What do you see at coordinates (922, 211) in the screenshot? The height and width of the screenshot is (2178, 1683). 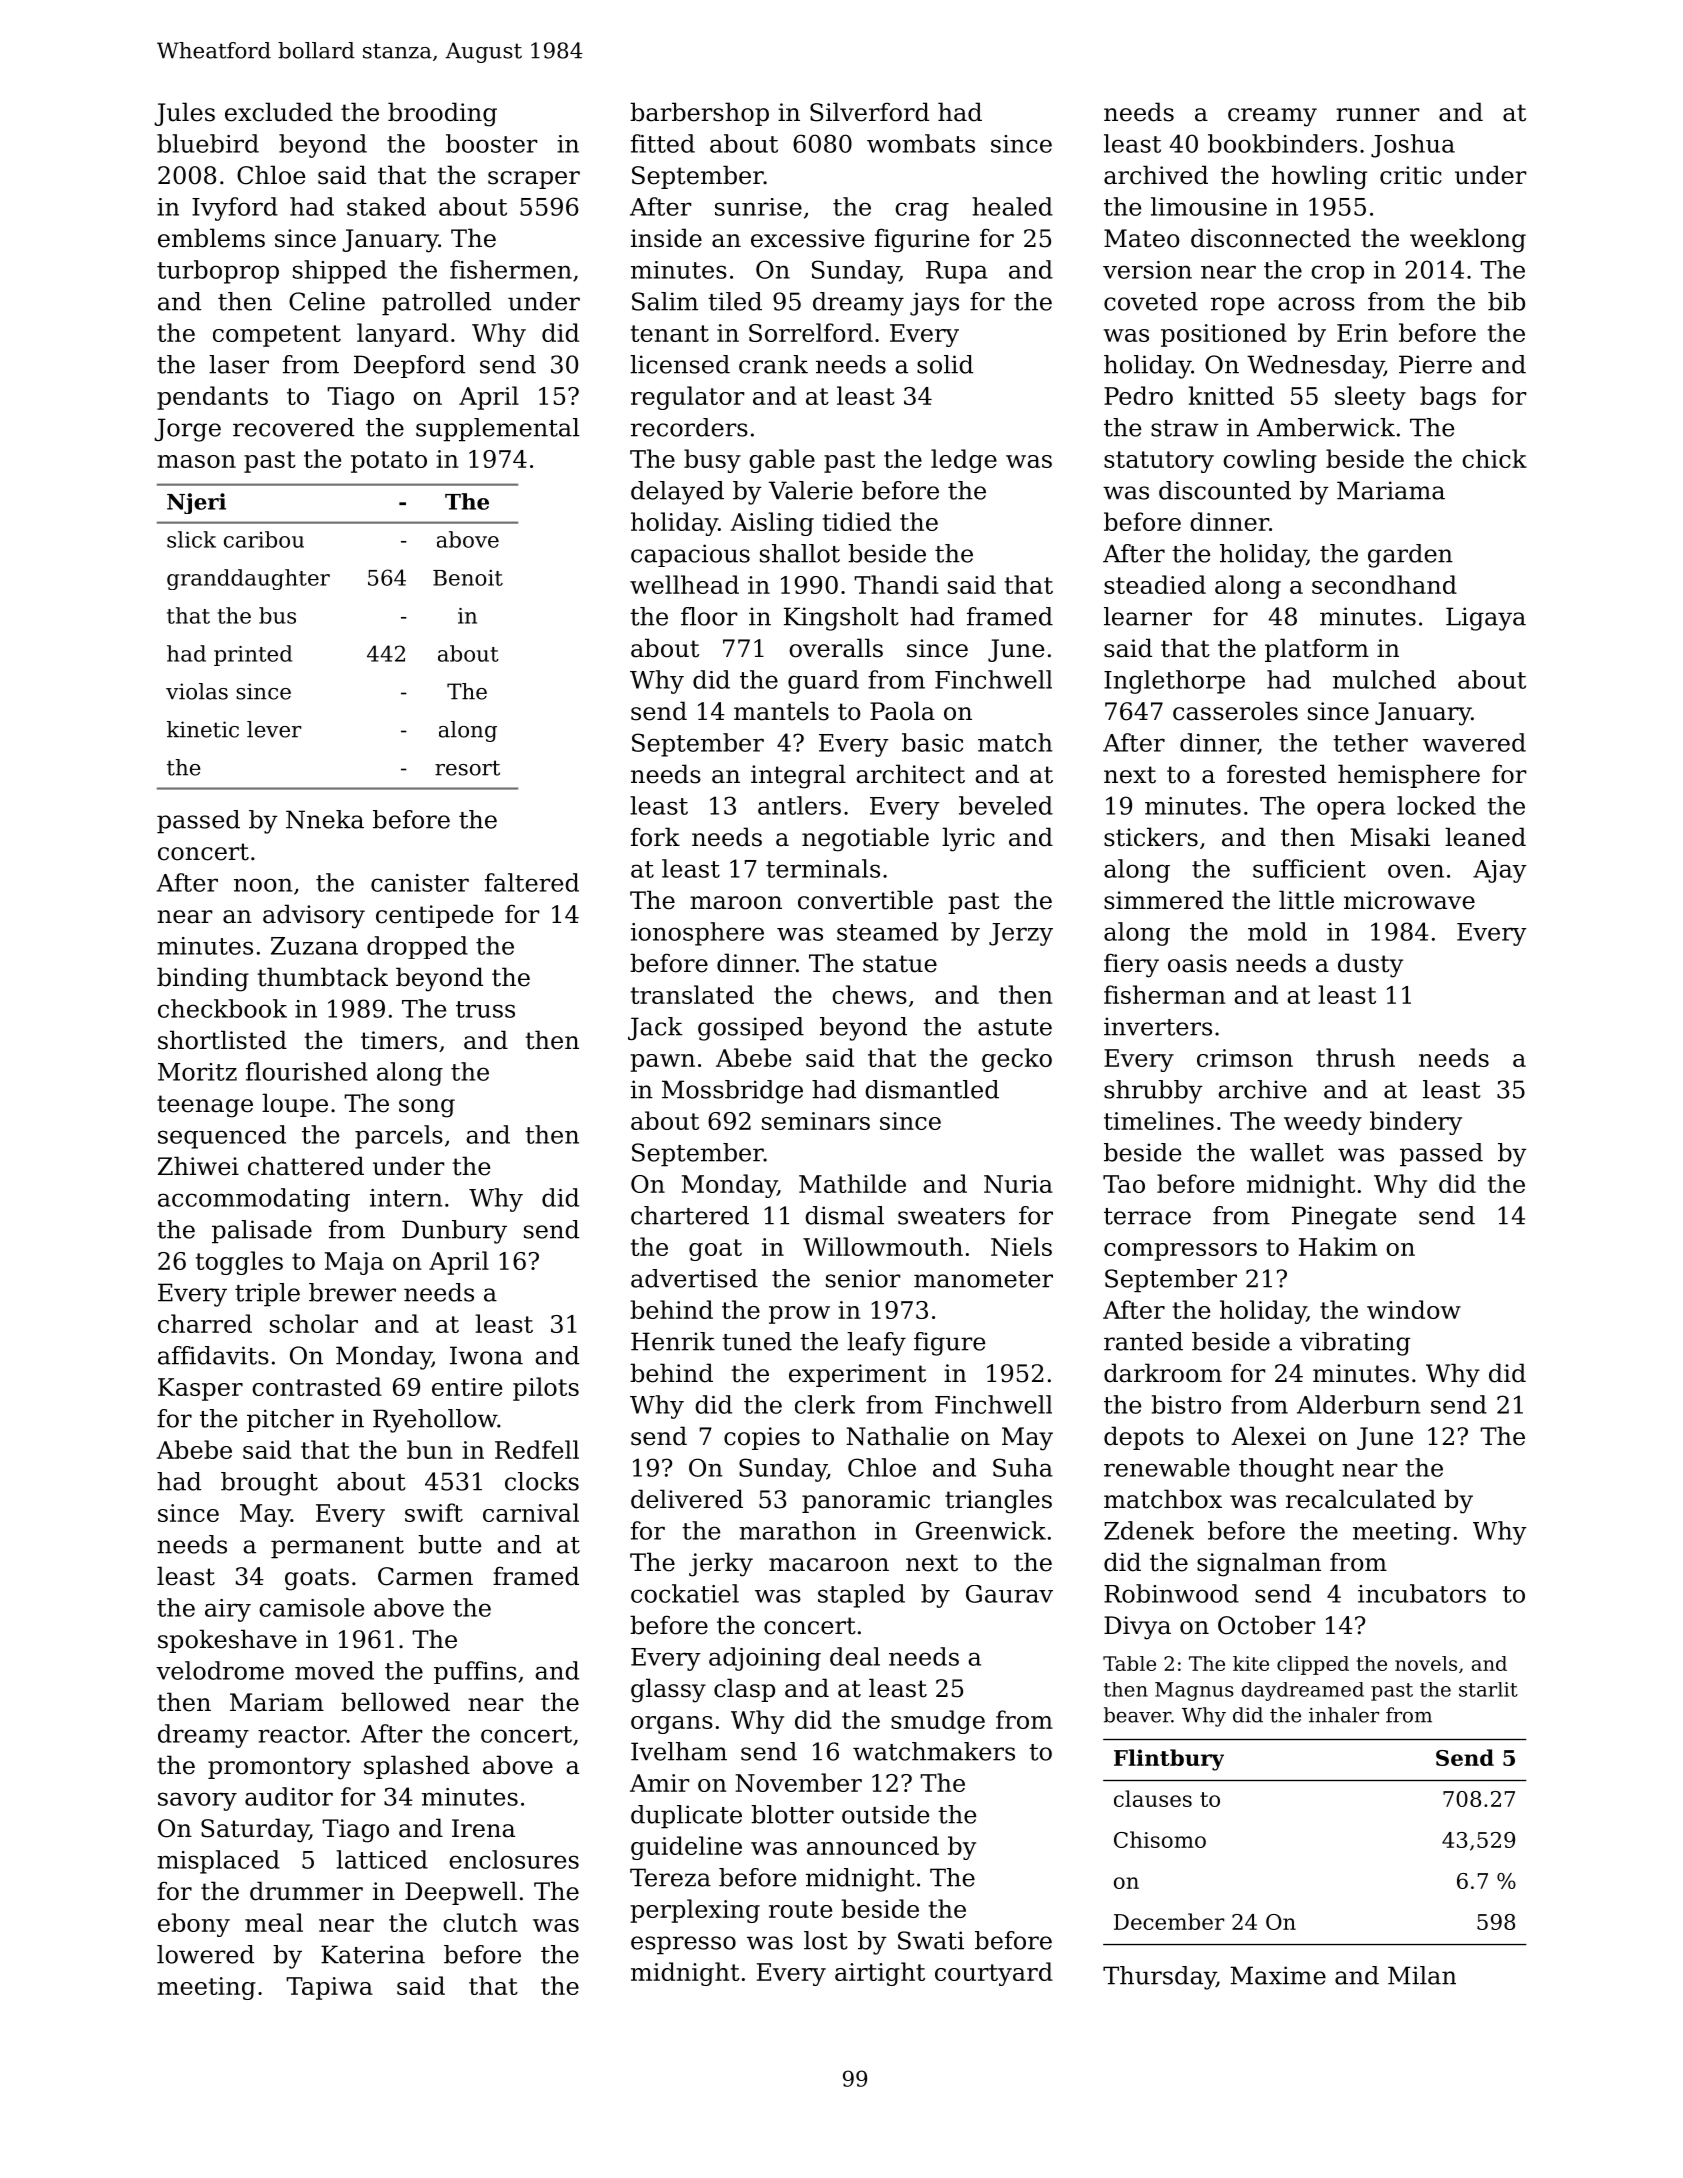 I see `crag` at bounding box center [922, 211].
